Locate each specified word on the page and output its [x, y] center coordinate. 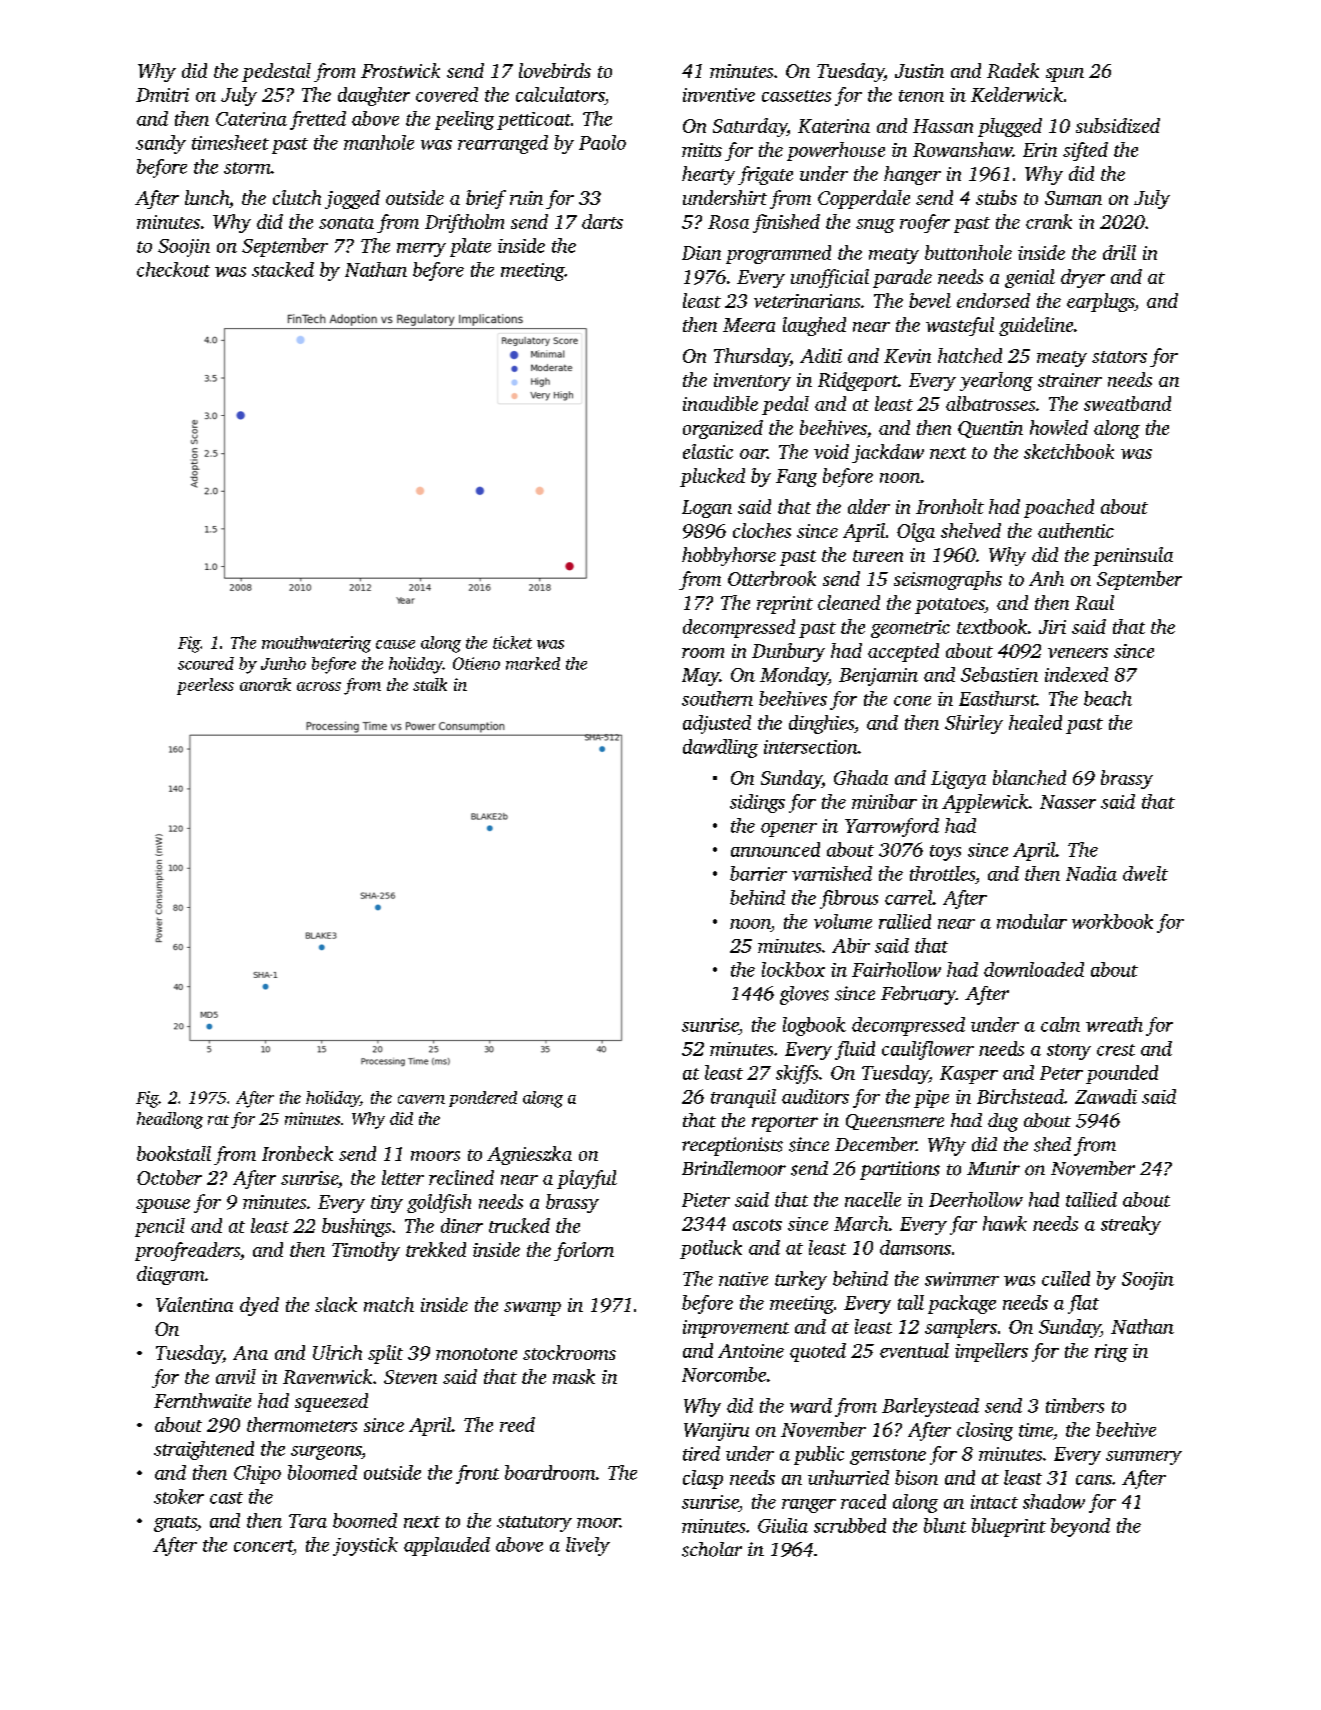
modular [1032, 921]
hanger [912, 175]
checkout [173, 269]
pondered [483, 1099]
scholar [712, 1549]
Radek [1013, 70]
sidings [757, 803]
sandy [161, 144]
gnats [175, 1524]
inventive [719, 95]
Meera [749, 325]
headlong [170, 1120]
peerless [205, 686]
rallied [905, 921]
